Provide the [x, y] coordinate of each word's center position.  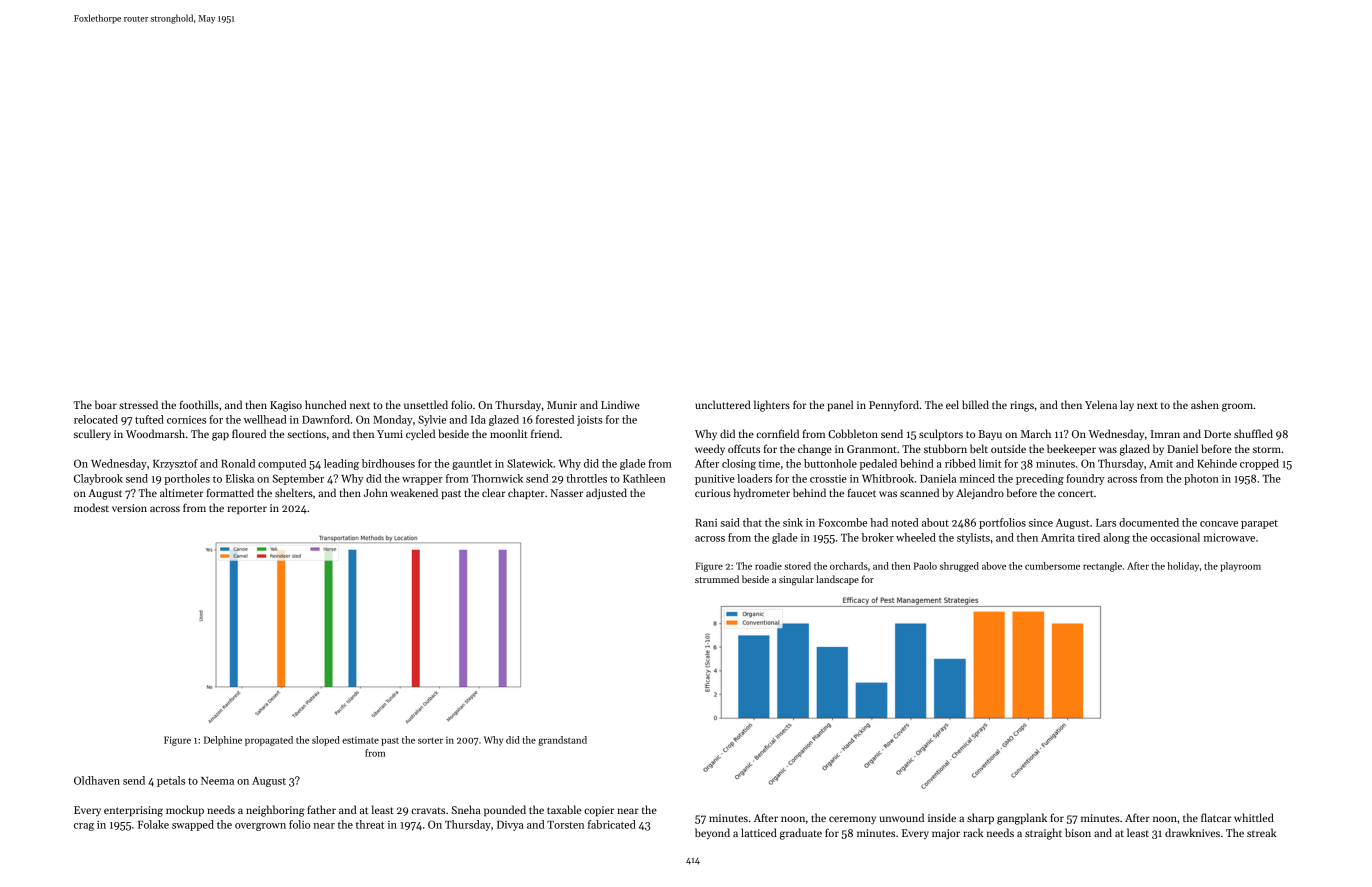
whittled [1254, 817]
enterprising [133, 811]
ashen [1205, 404]
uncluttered [723, 404]
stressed [138, 404]
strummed [717, 579]
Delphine [223, 741]
